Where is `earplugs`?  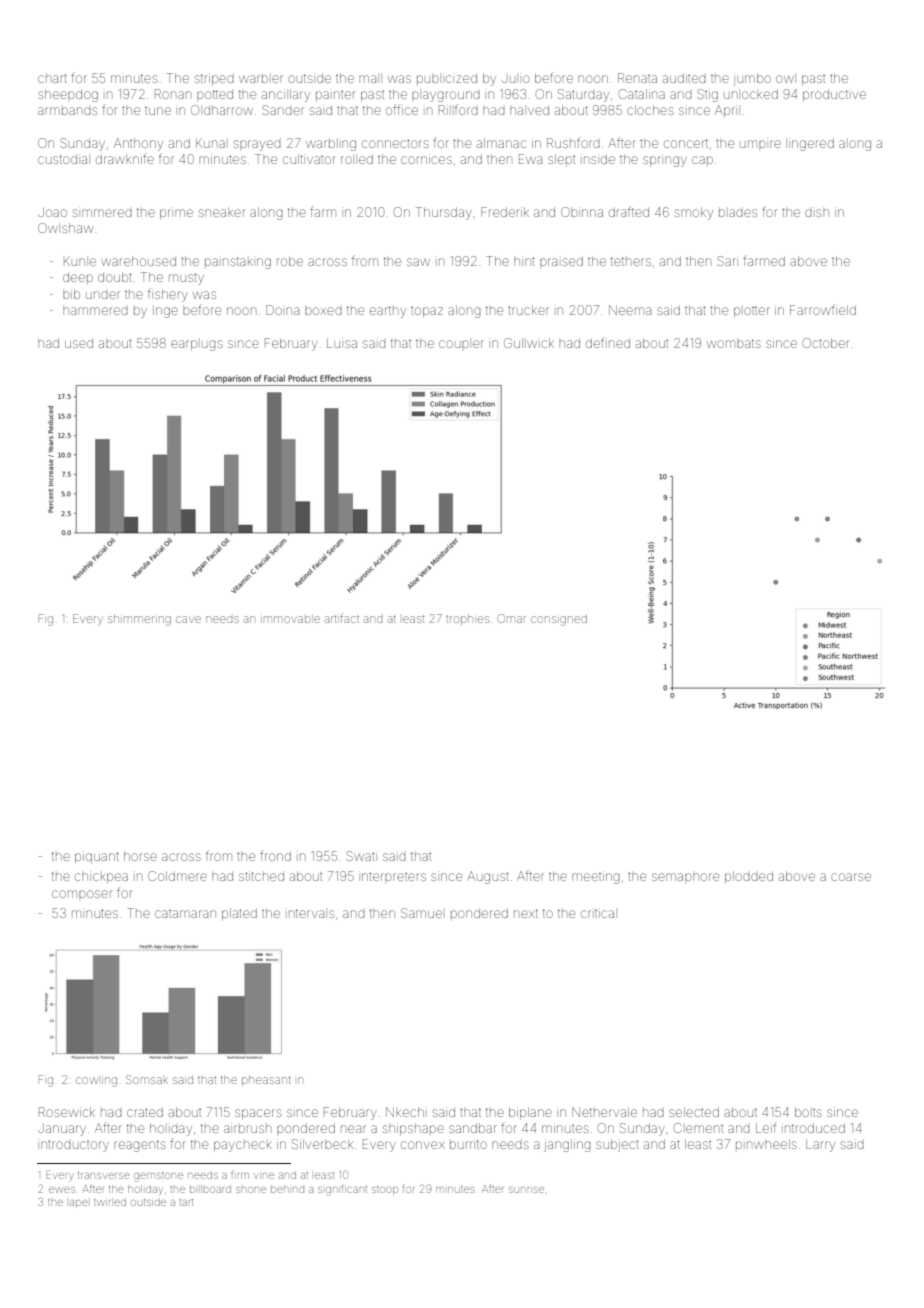 earplugs is located at coordinates (197, 345).
